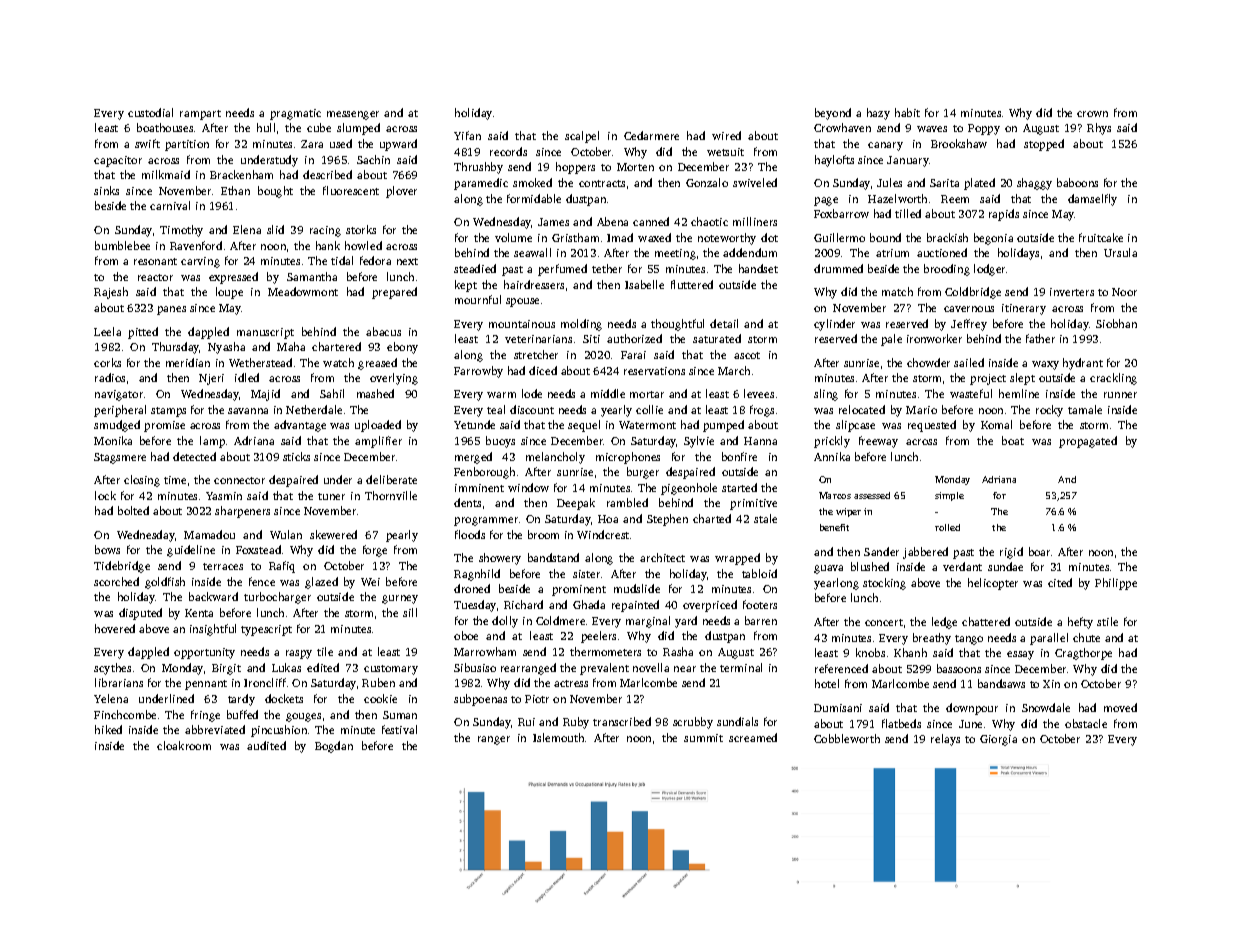 This screenshot has height=952, width=1233. Describe the element at coordinates (353, 115) in the screenshot. I see `messenger` at that location.
